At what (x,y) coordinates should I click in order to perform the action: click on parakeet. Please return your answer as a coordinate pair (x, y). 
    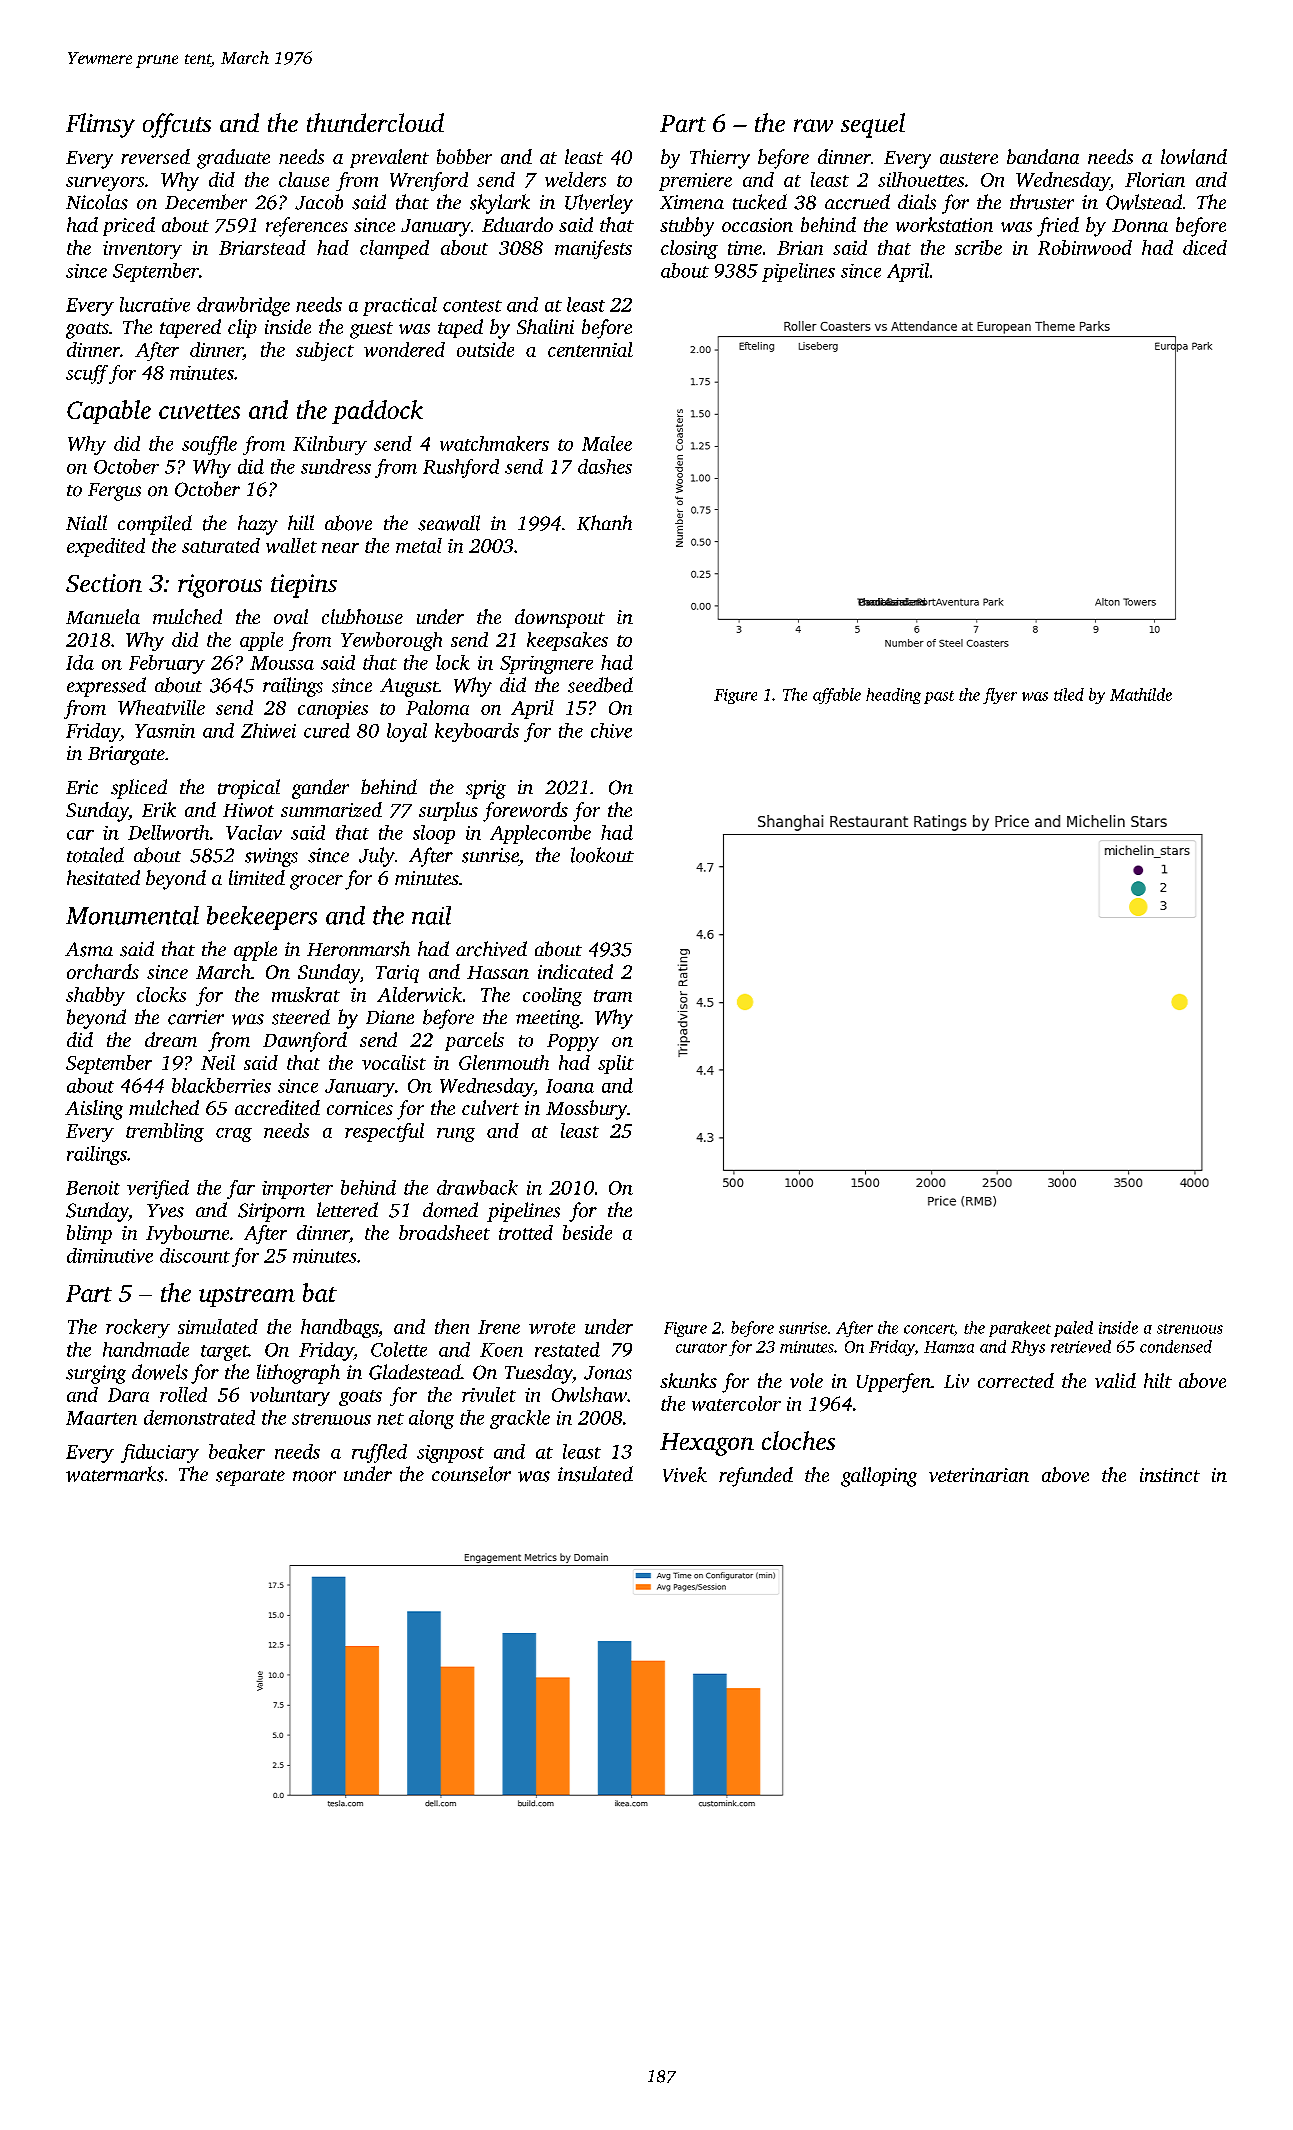
    Looking at the image, I should click on (1020, 1329).
